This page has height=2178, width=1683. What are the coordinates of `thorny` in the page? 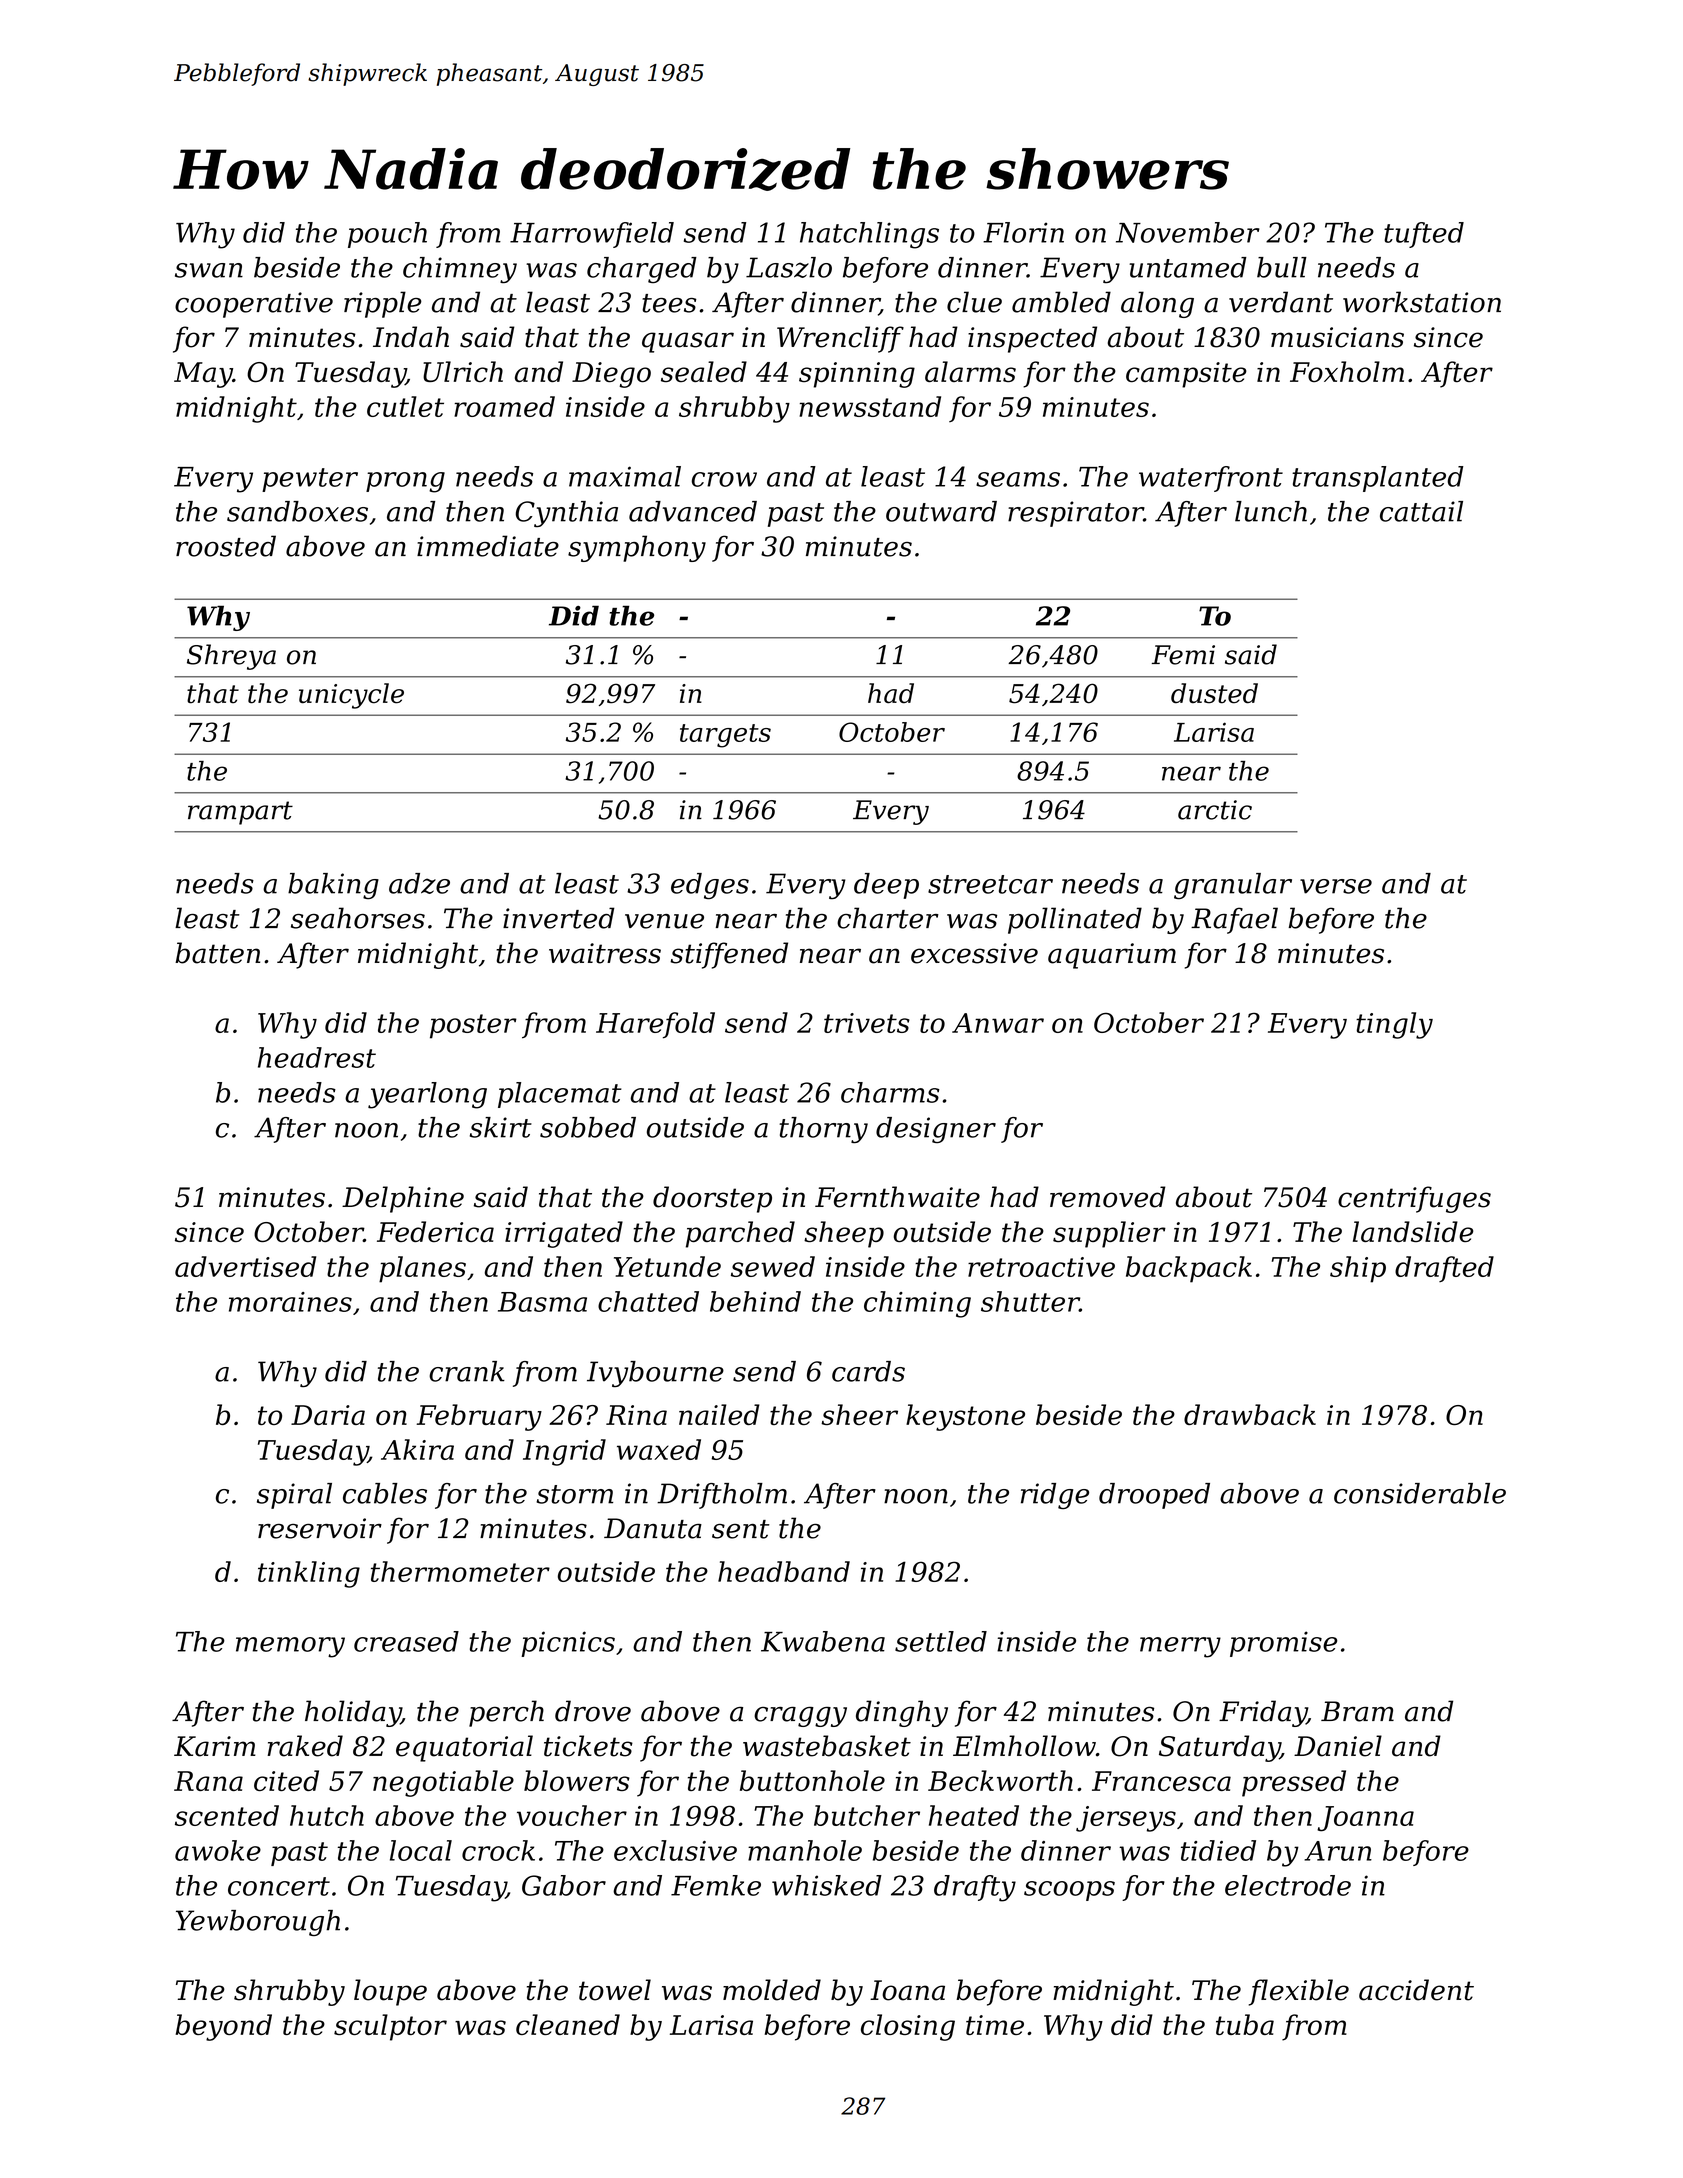 It's located at (823, 1130).
